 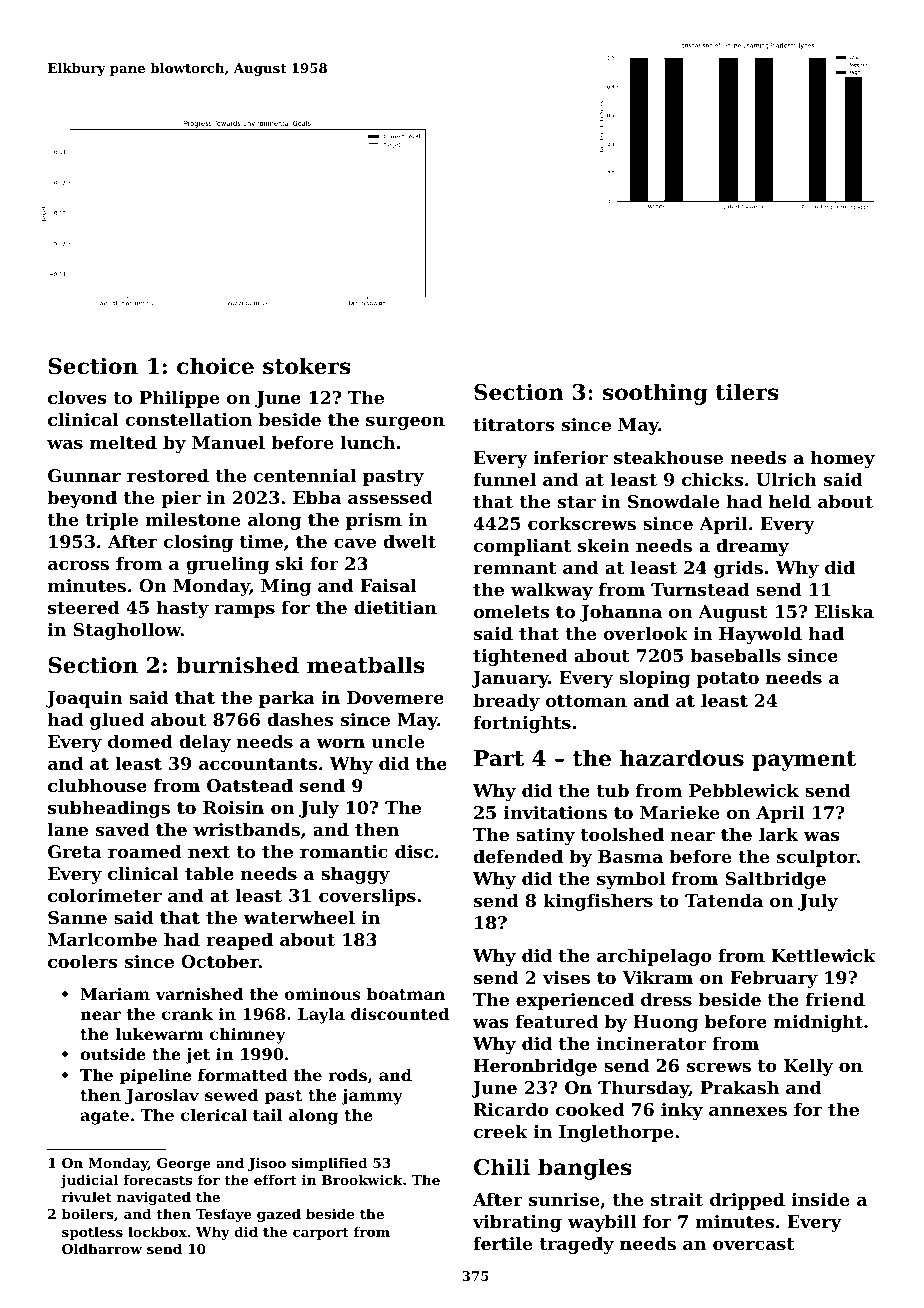 I want to click on choice, so click(x=215, y=366).
